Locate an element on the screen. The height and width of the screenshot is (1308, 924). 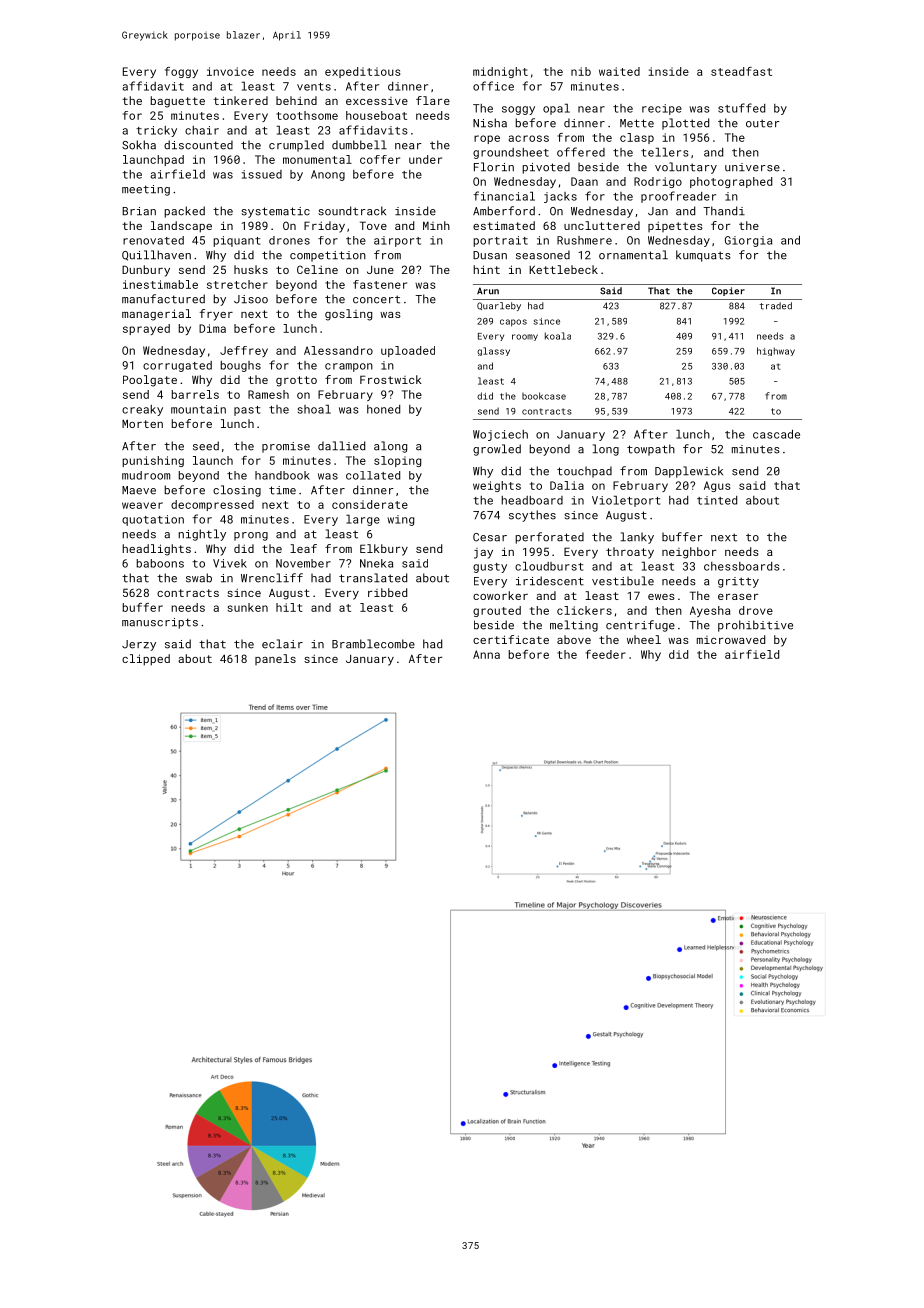
universe is located at coordinates (752, 167).
